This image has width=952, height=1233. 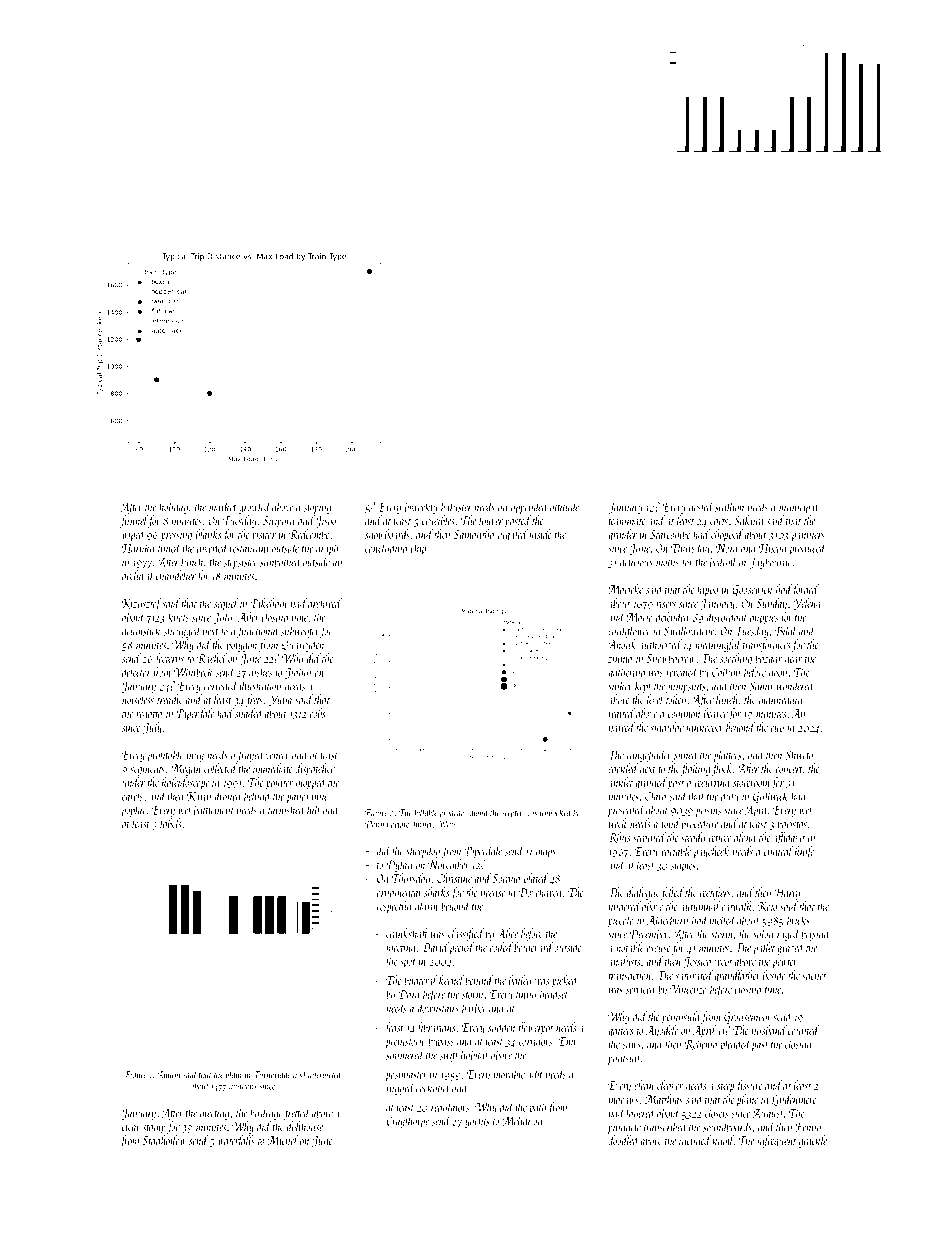 What do you see at coordinates (327, 549) in the image?
I see `graph` at bounding box center [327, 549].
